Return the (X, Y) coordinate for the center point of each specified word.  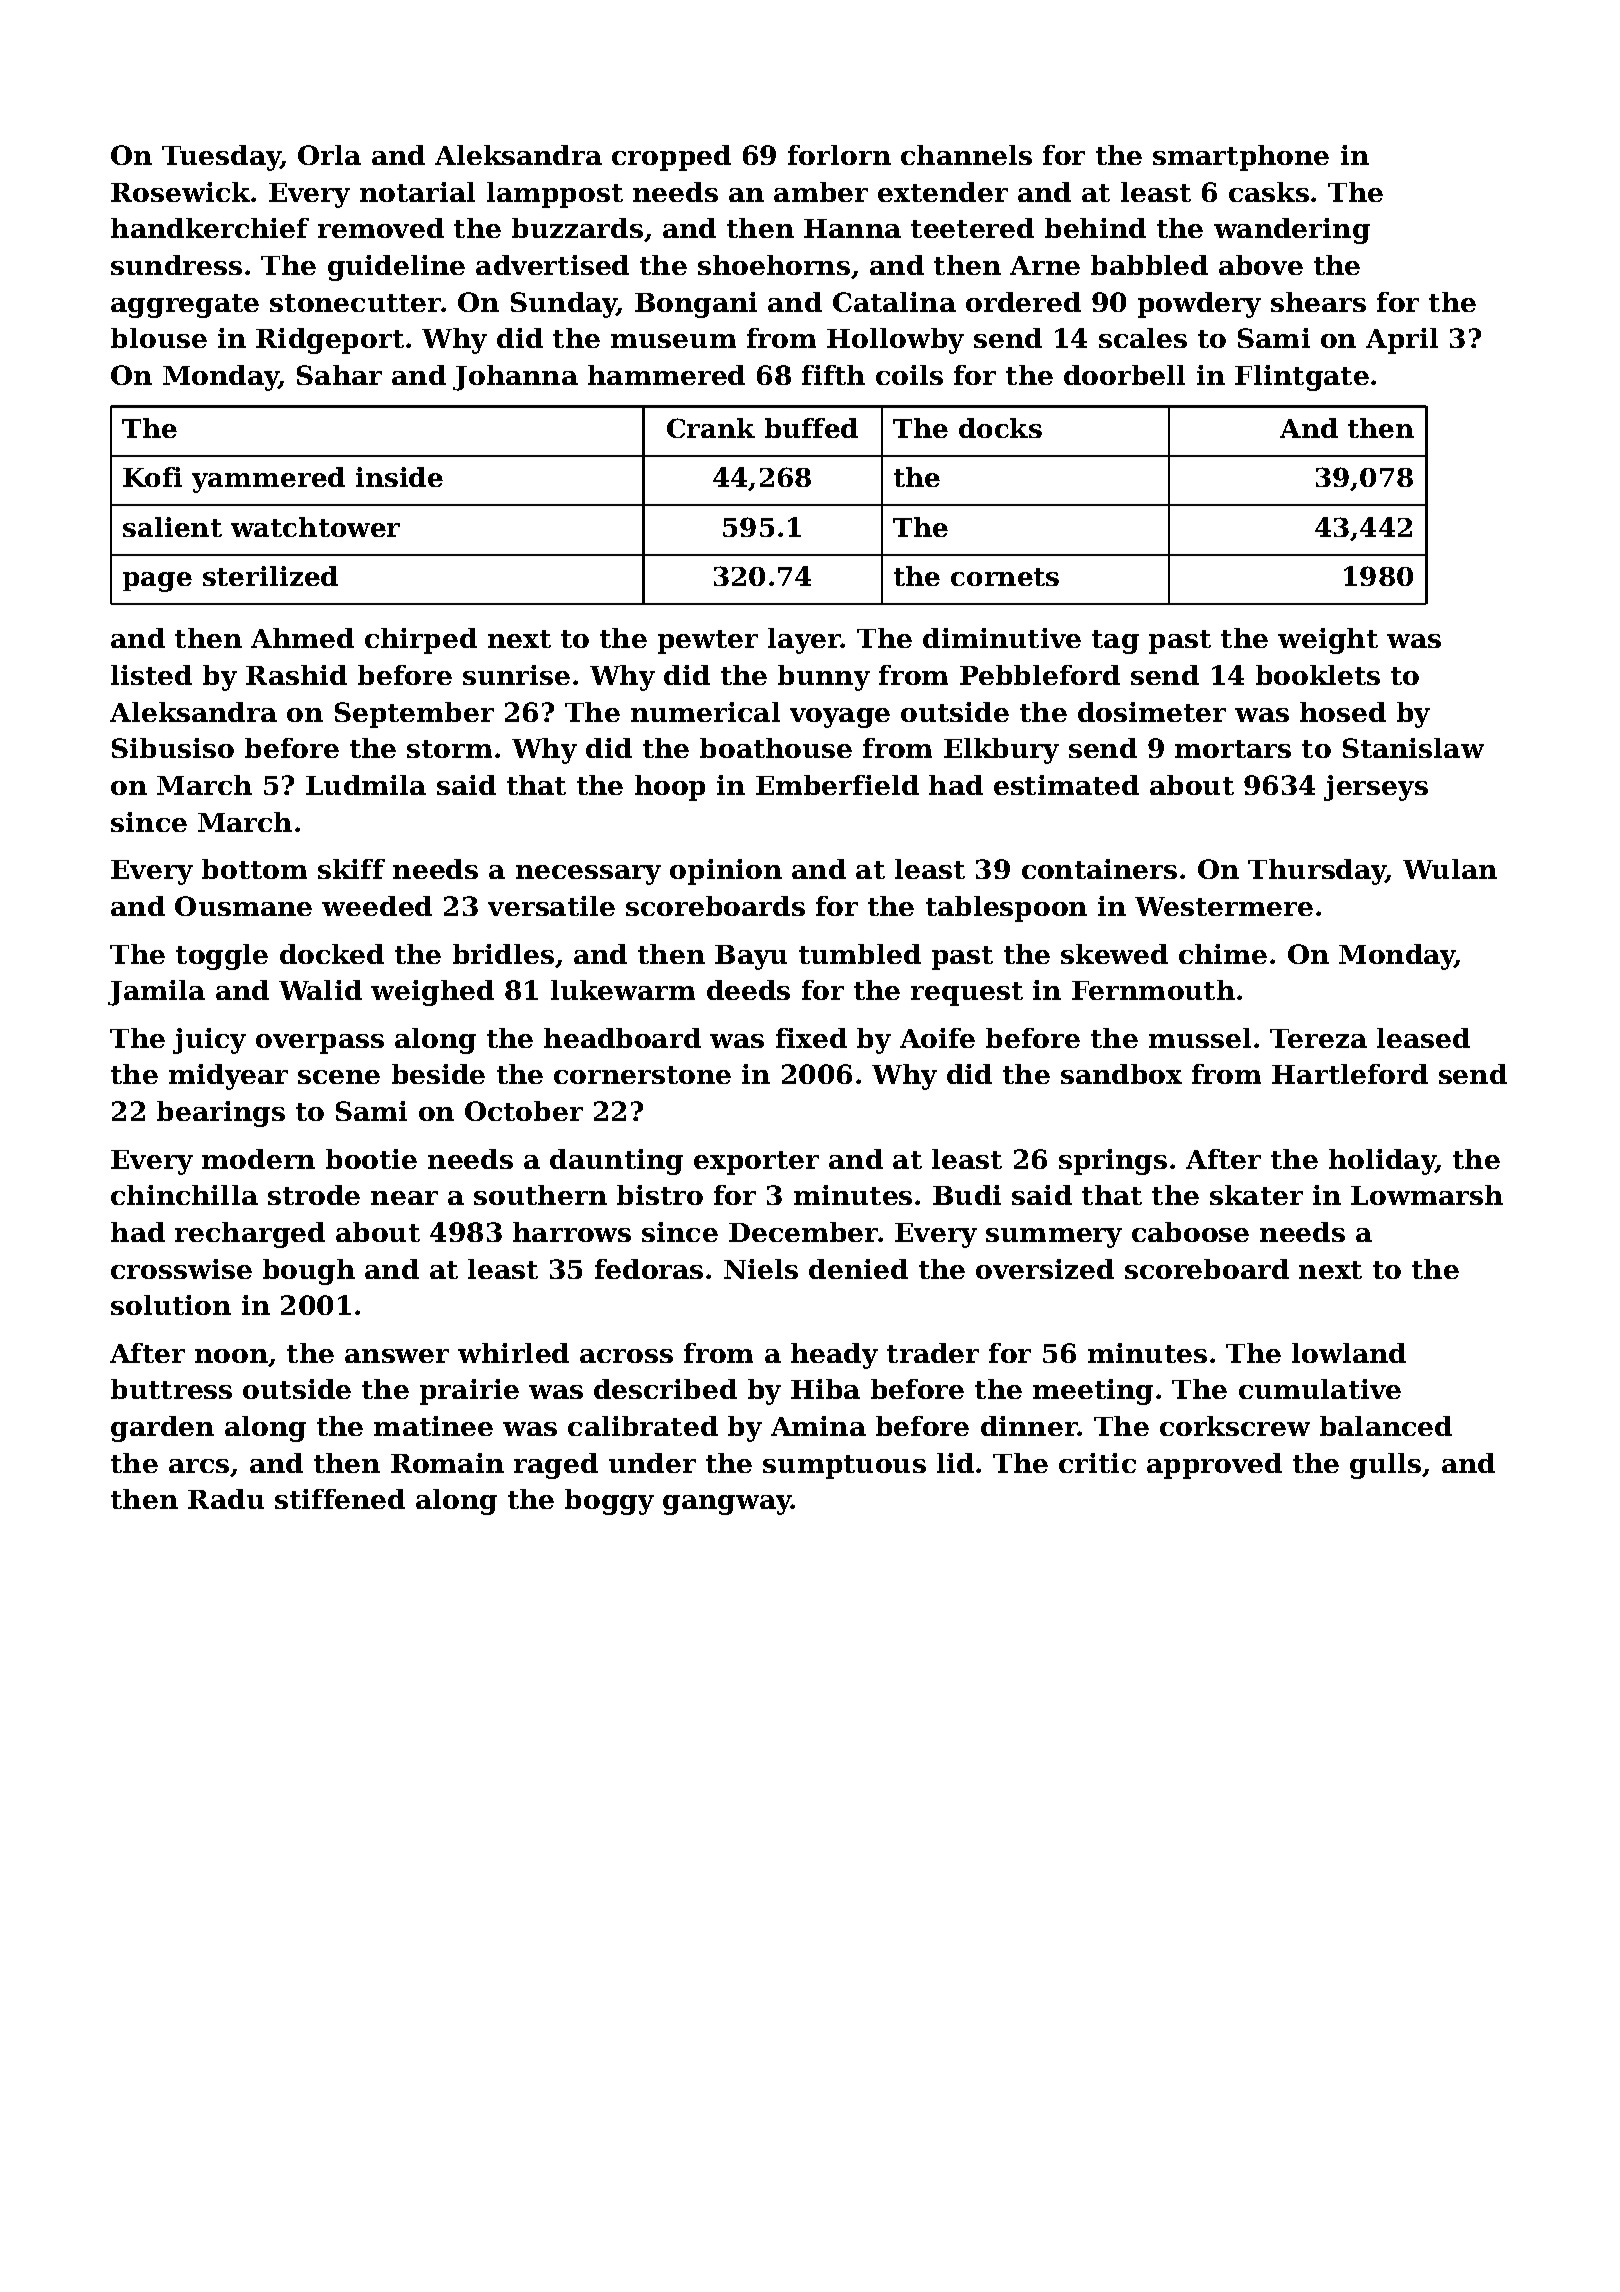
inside (399, 477)
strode (314, 1195)
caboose (1190, 1232)
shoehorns (774, 265)
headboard (622, 1038)
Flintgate (1302, 378)
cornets (1005, 577)
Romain (447, 1463)
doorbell (1124, 375)
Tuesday (221, 158)
